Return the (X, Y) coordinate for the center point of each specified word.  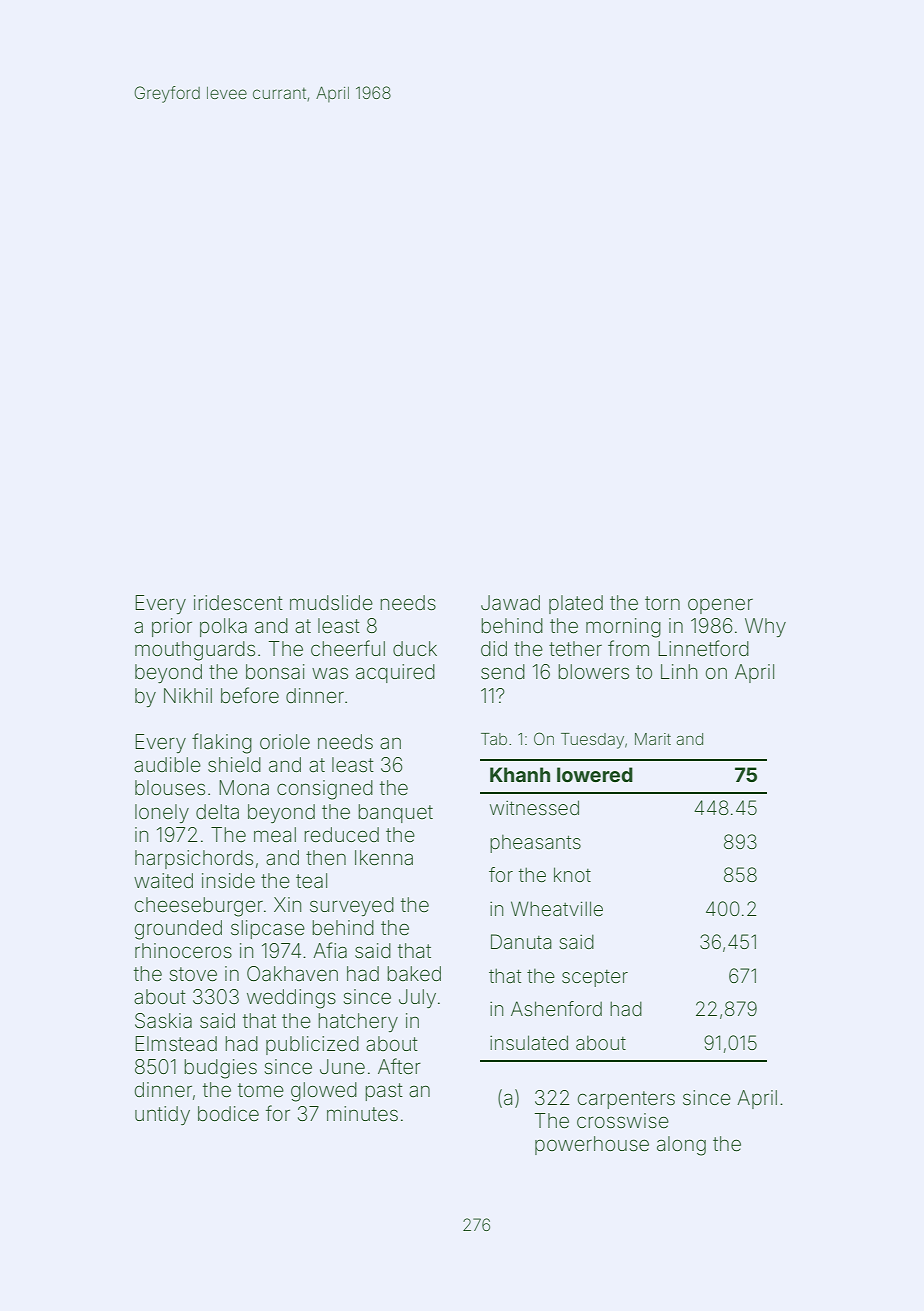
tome (261, 1090)
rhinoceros (183, 950)
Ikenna (384, 857)
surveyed (352, 906)
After (399, 1066)
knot (572, 874)
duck (415, 648)
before (250, 695)
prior (172, 627)
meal (275, 834)
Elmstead (176, 1043)
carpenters (626, 1100)
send (503, 671)
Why (765, 627)
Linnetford (703, 648)
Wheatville (557, 908)
